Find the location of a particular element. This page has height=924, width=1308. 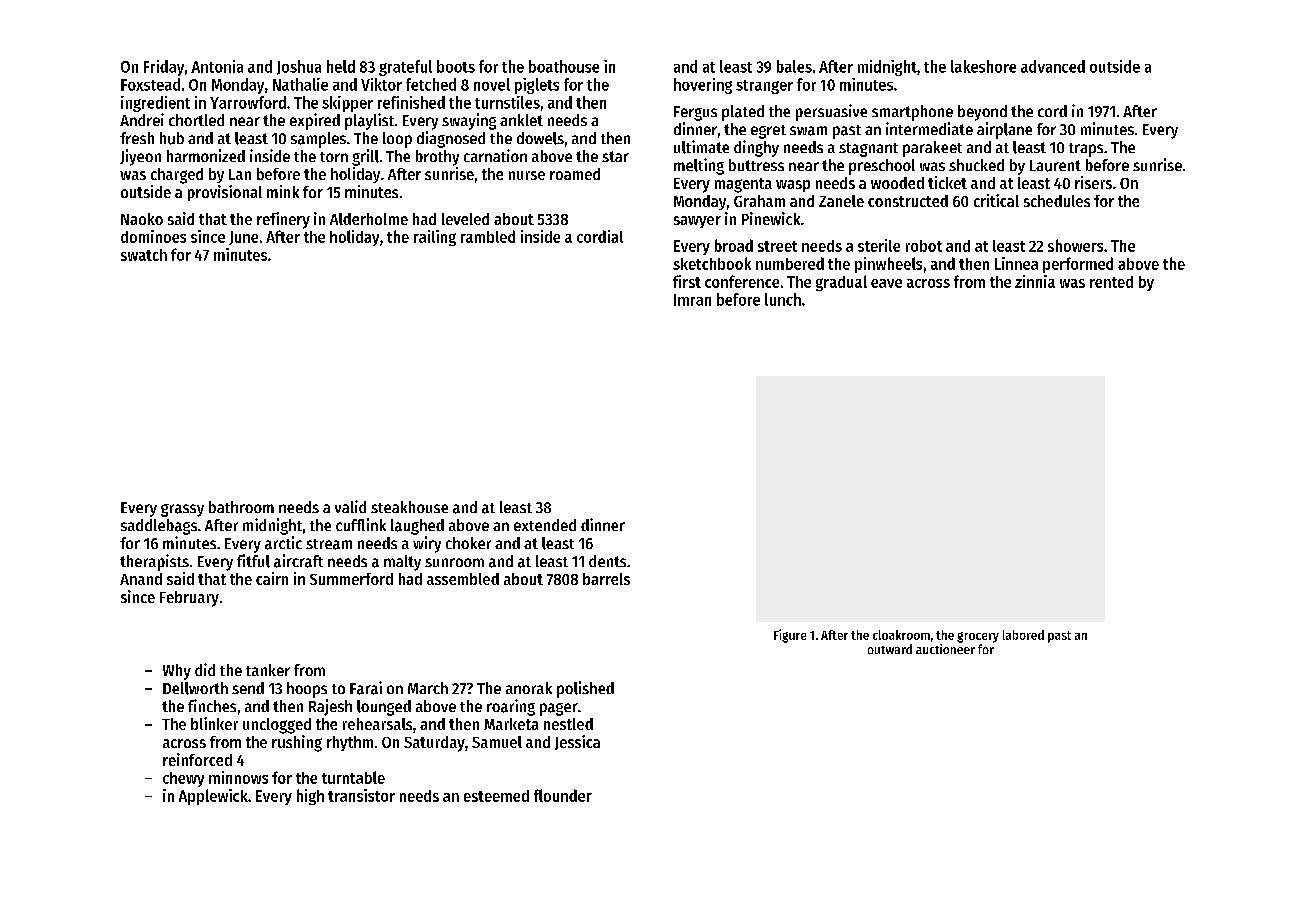

pinwheels is located at coordinates (888, 265).
